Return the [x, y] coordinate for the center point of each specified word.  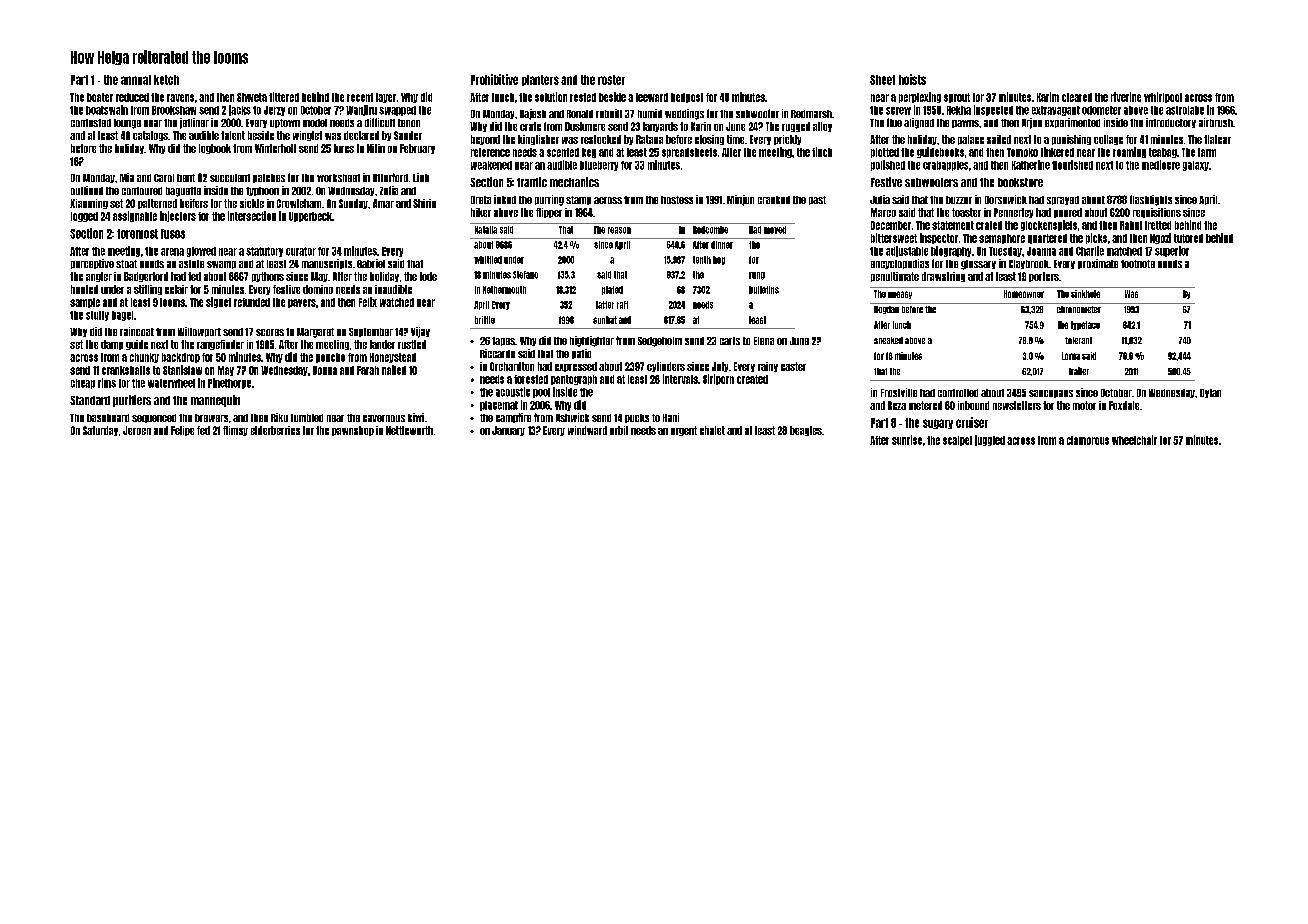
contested [91, 123]
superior [1172, 251]
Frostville [899, 392]
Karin [701, 126]
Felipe [182, 431]
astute [191, 264]
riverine [1126, 97]
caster [793, 366]
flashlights [1151, 200]
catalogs [150, 136]
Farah [368, 370]
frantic [532, 182]
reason [619, 230]
